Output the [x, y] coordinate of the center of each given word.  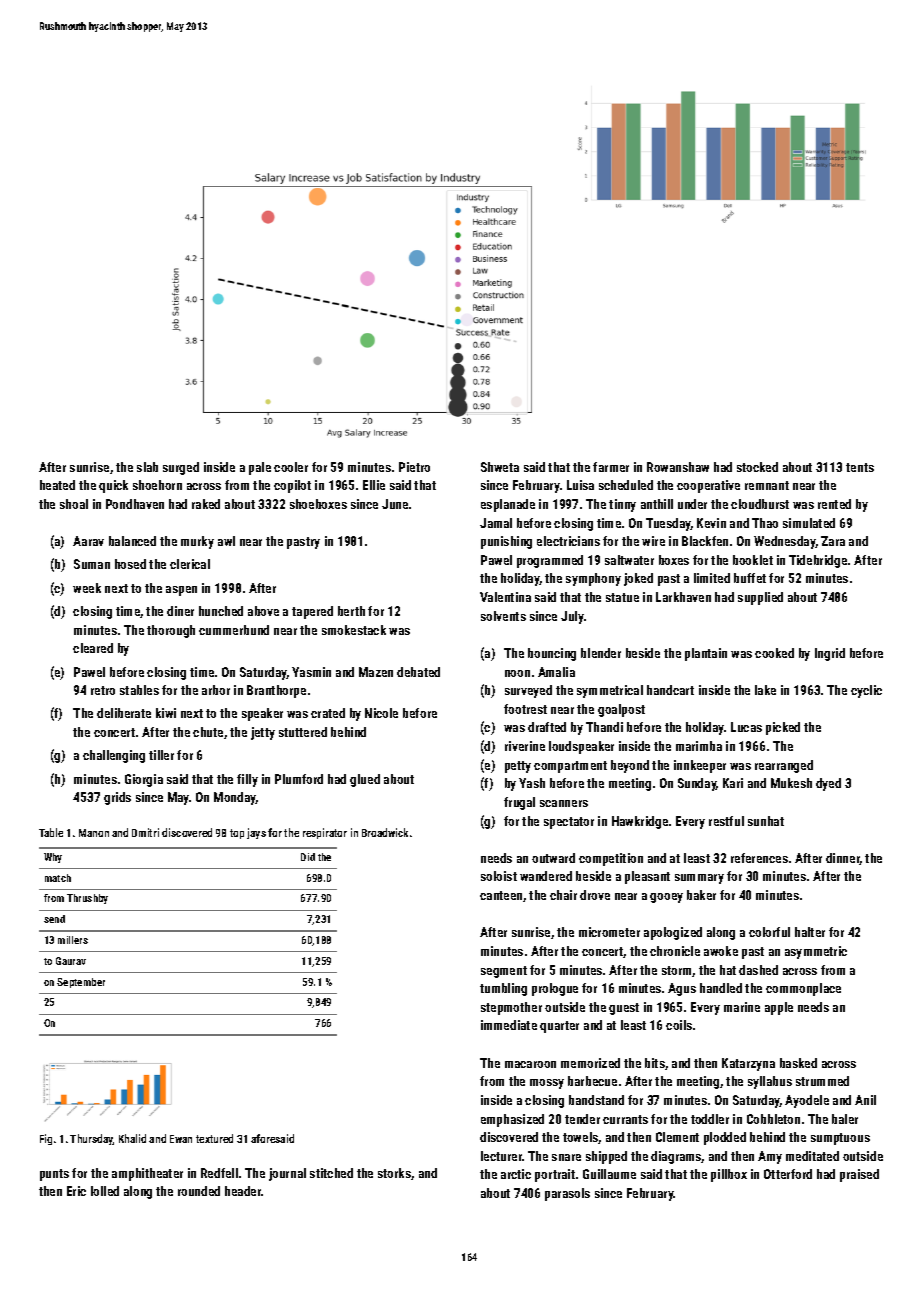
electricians [568, 541]
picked [783, 728]
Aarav [88, 541]
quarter [559, 1027]
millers [73, 940]
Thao [765, 523]
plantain [706, 654]
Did [308, 857]
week [87, 588]
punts [54, 1175]
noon [517, 673]
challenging [114, 756]
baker [701, 895]
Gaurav [71, 961]
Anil [865, 1100]
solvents [503, 616]
